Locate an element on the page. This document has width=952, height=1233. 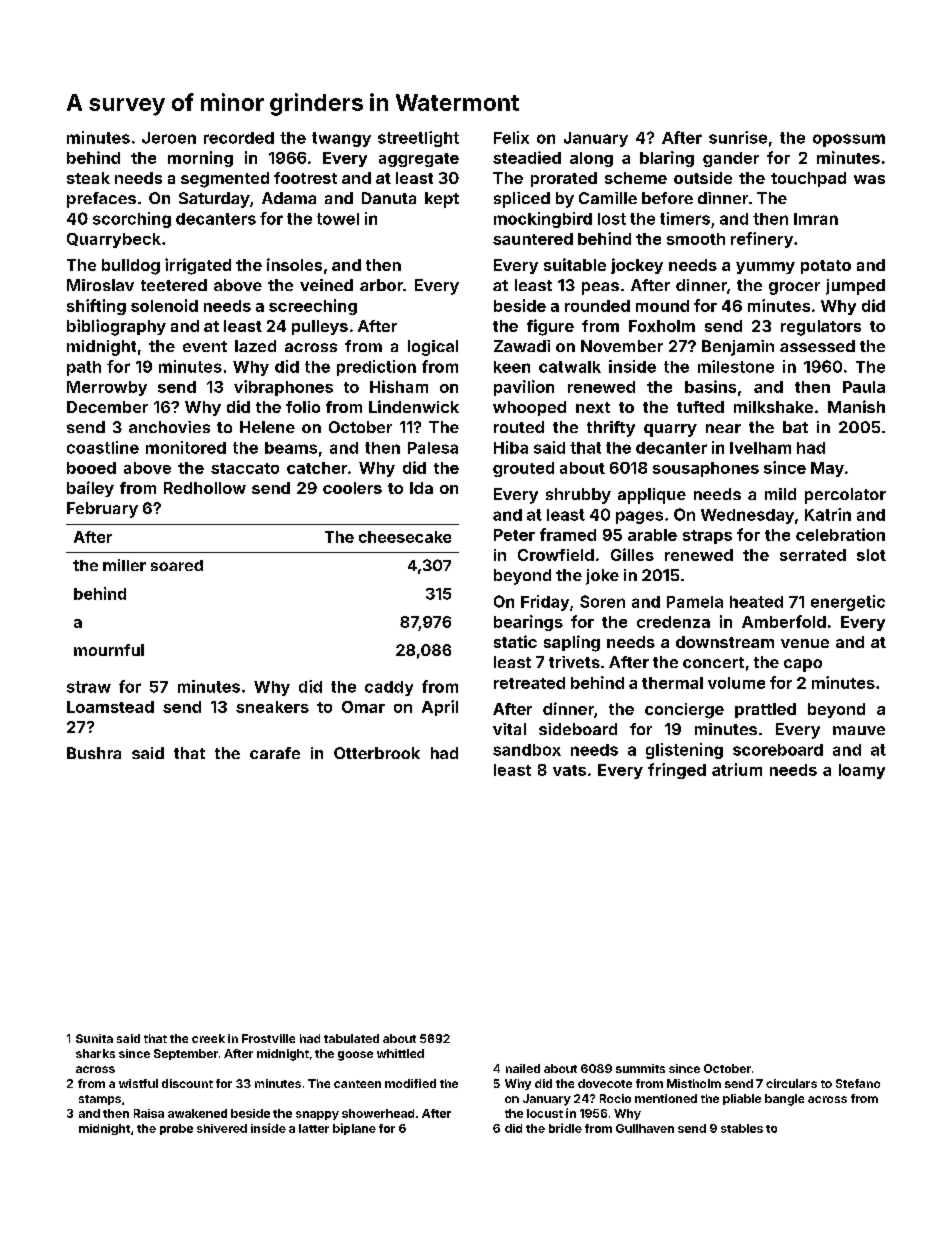
dovecote is located at coordinates (605, 1083).
